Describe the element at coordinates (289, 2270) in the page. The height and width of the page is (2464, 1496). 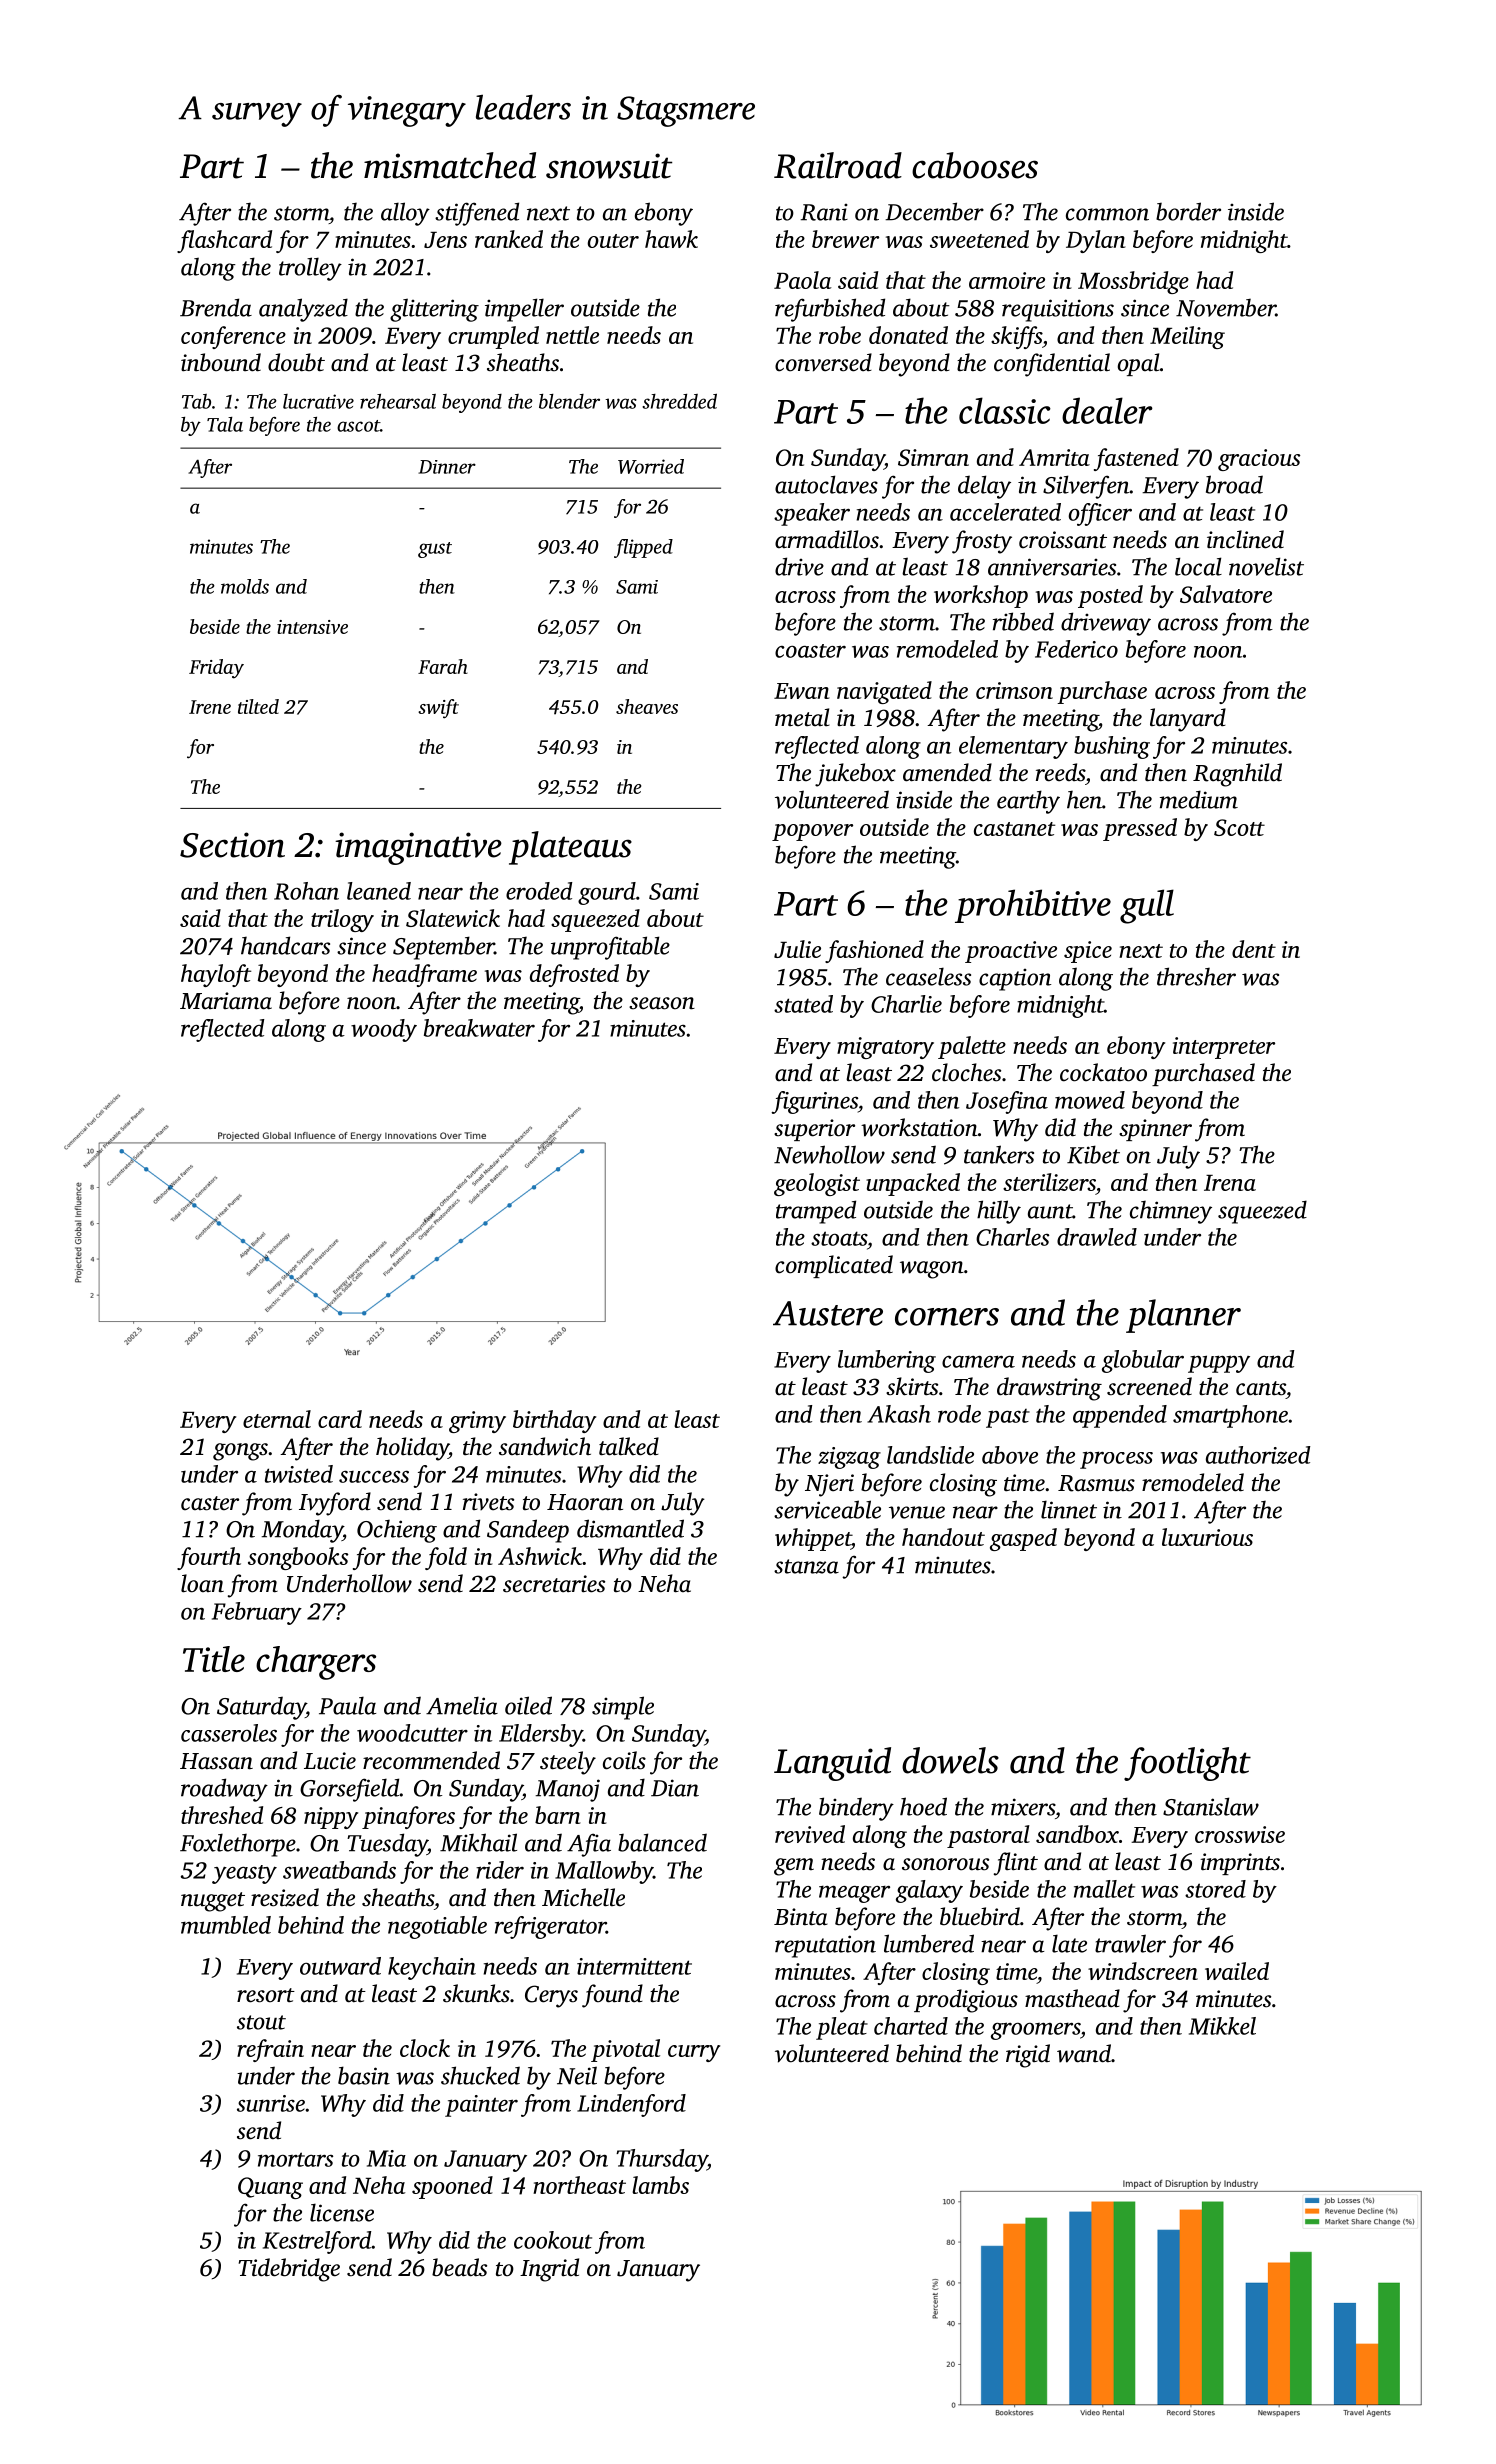
I see `Tidebridge` at that location.
